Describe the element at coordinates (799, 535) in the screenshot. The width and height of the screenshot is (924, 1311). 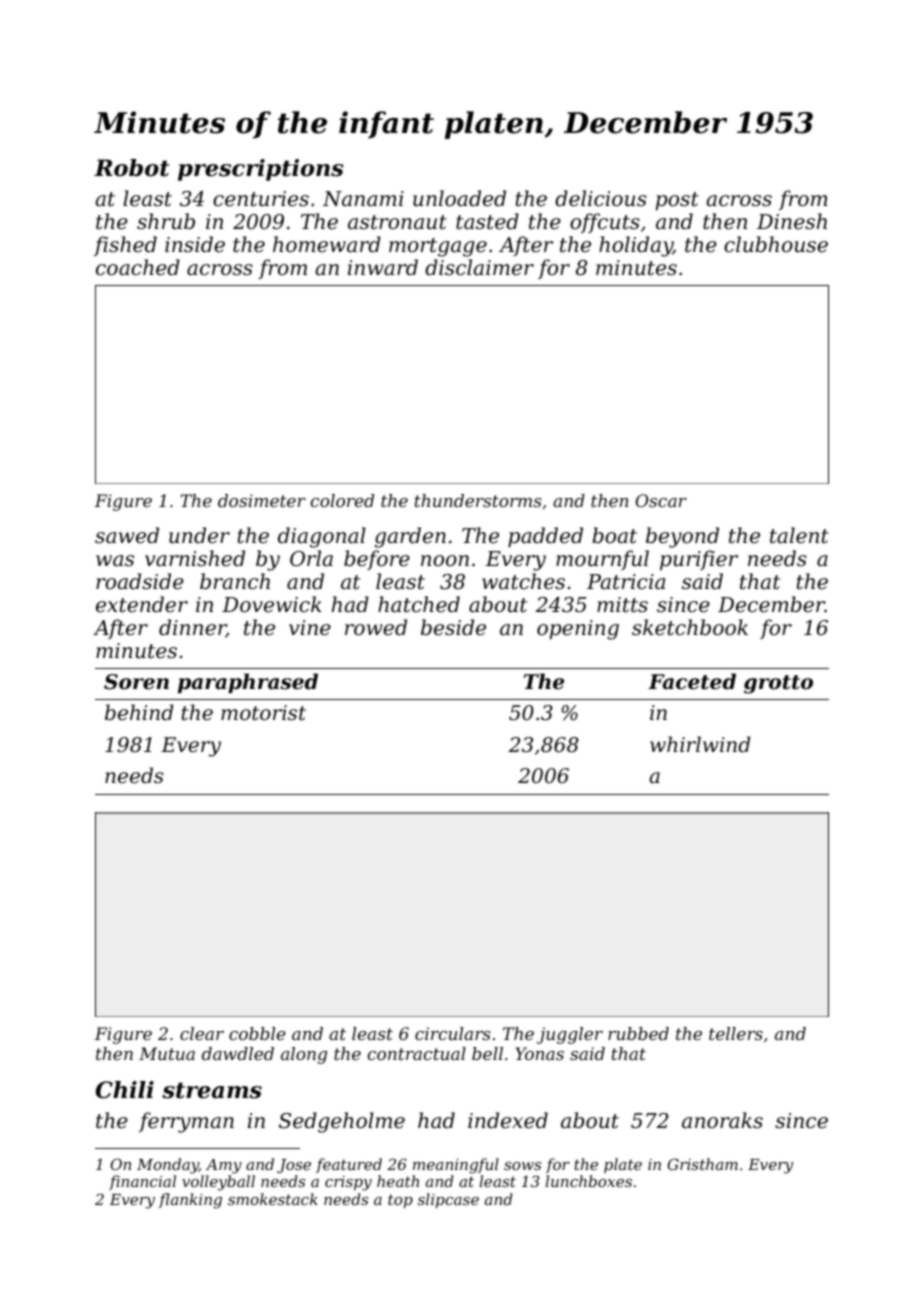
I see `talent` at that location.
